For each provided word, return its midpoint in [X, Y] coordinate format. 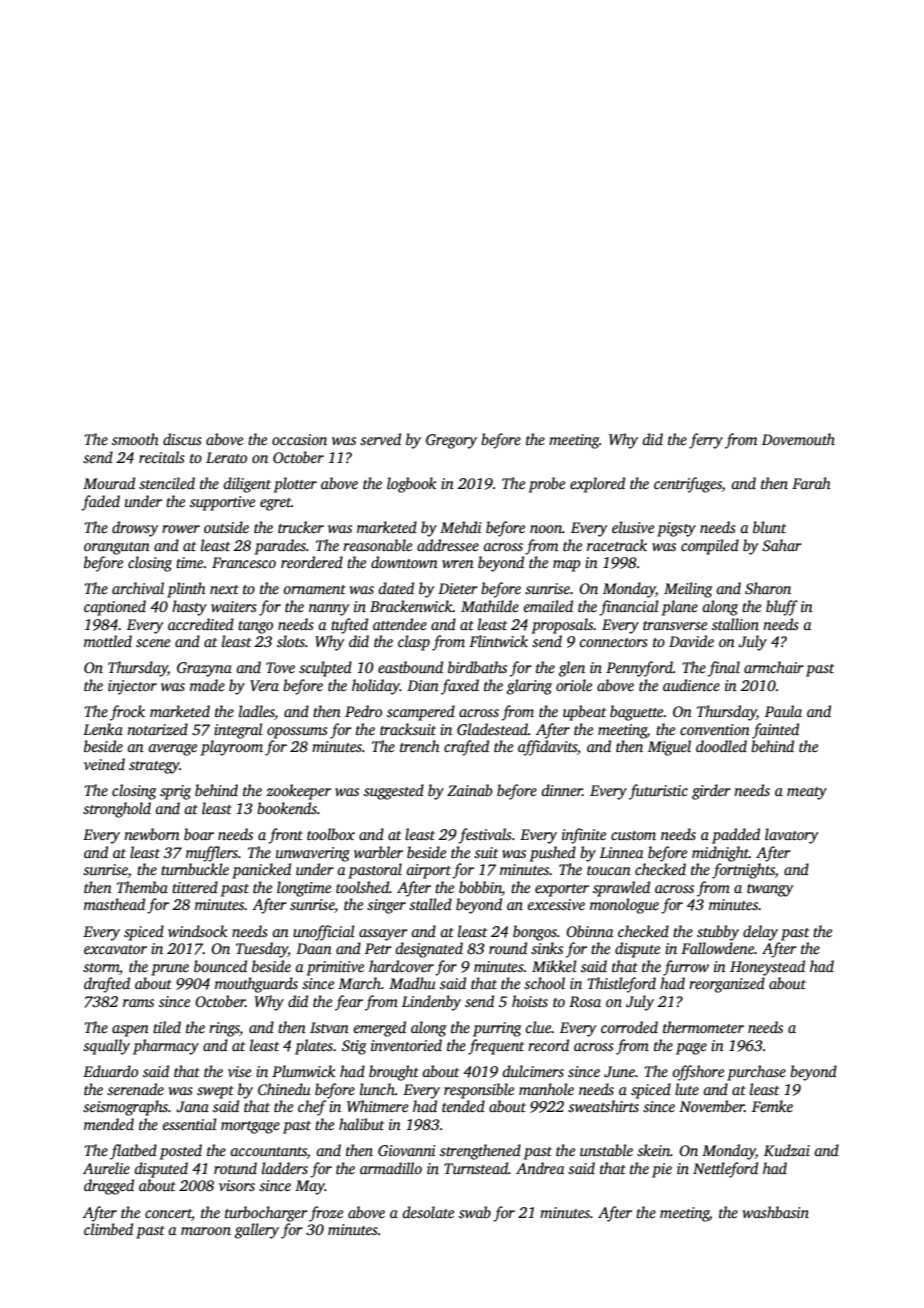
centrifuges [688, 485]
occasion [299, 439]
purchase [756, 1073]
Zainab [469, 790]
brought [394, 1073]
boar [199, 834]
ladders [285, 1168]
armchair [774, 667]
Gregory [451, 441]
